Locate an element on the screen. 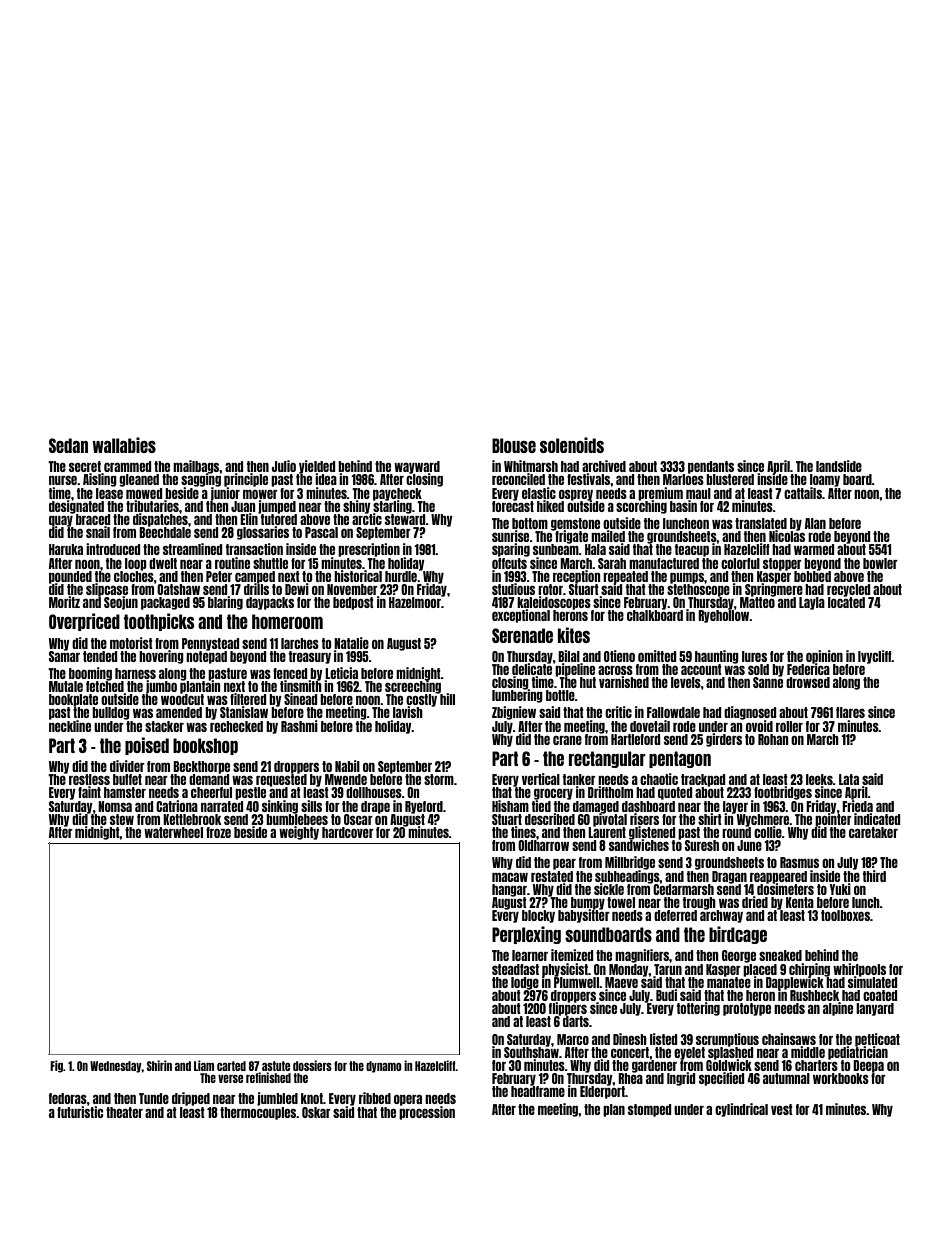 The image size is (952, 1233). wallabies is located at coordinates (124, 445).
